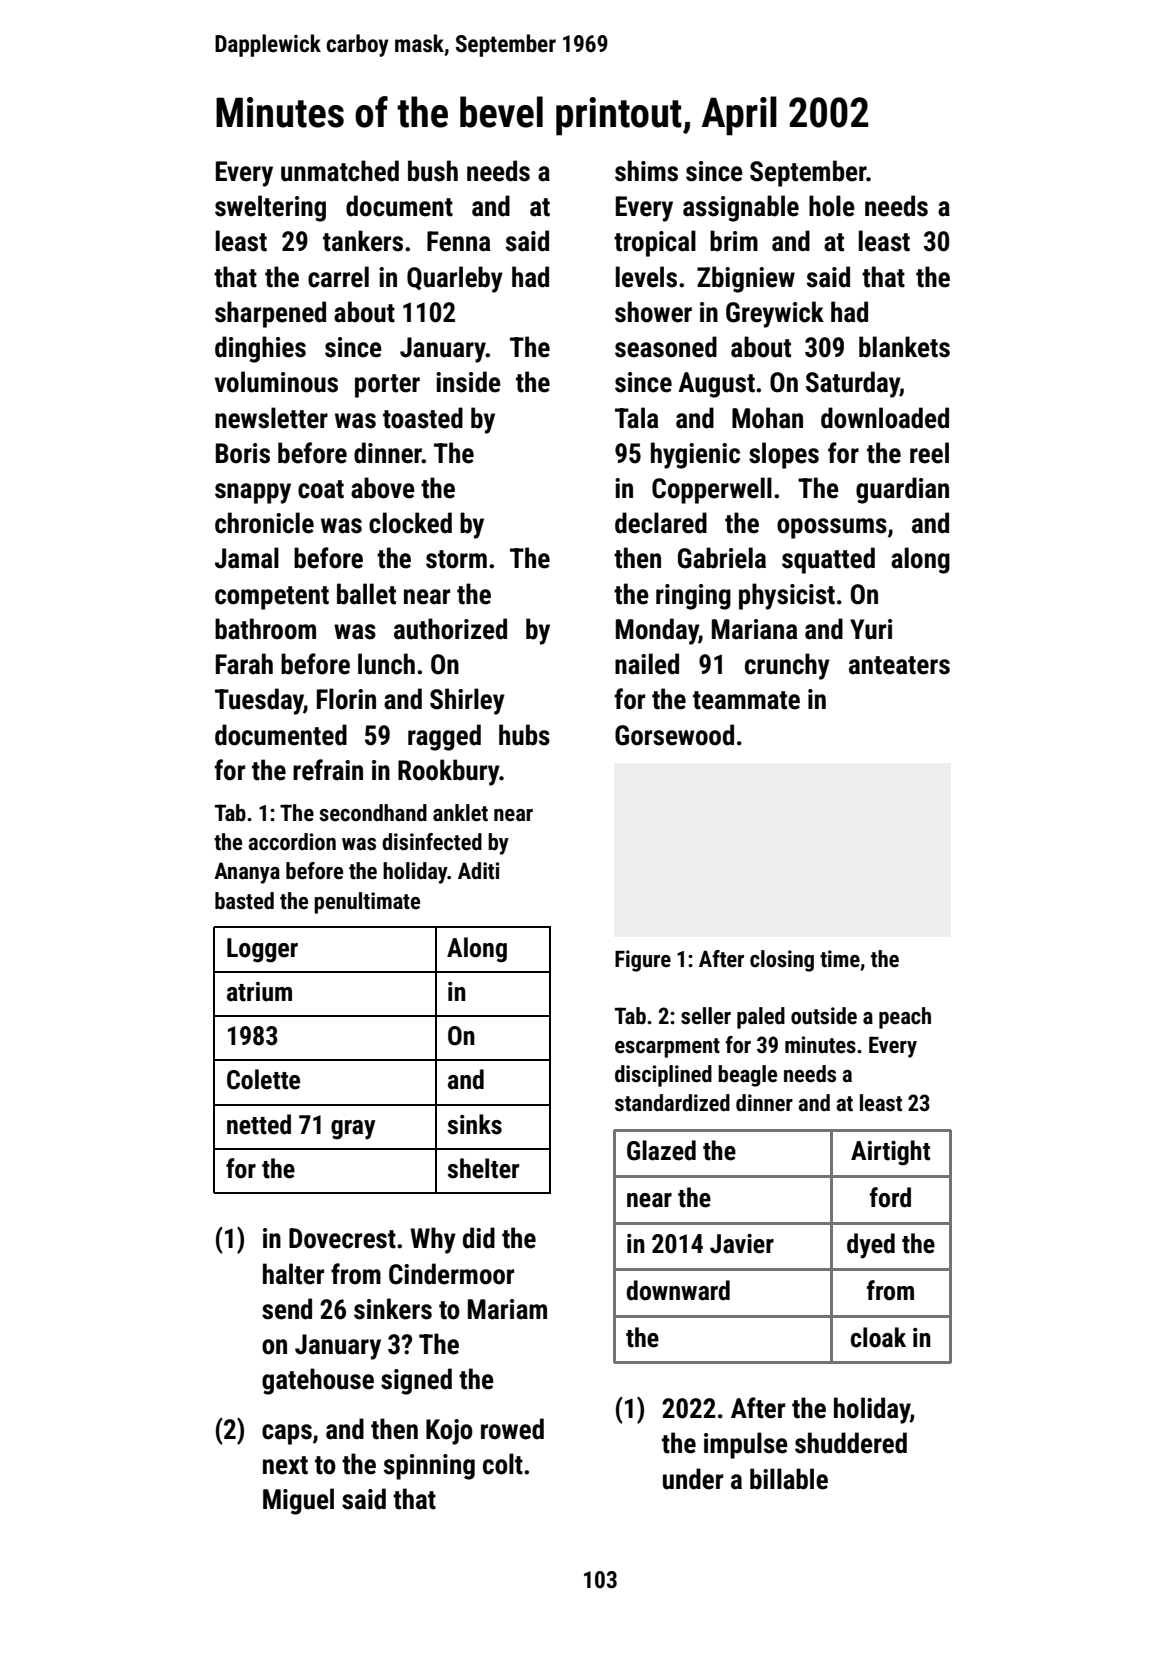 This page has width=1165, height=1654. What do you see at coordinates (243, 453) in the page?
I see `Boris` at bounding box center [243, 453].
